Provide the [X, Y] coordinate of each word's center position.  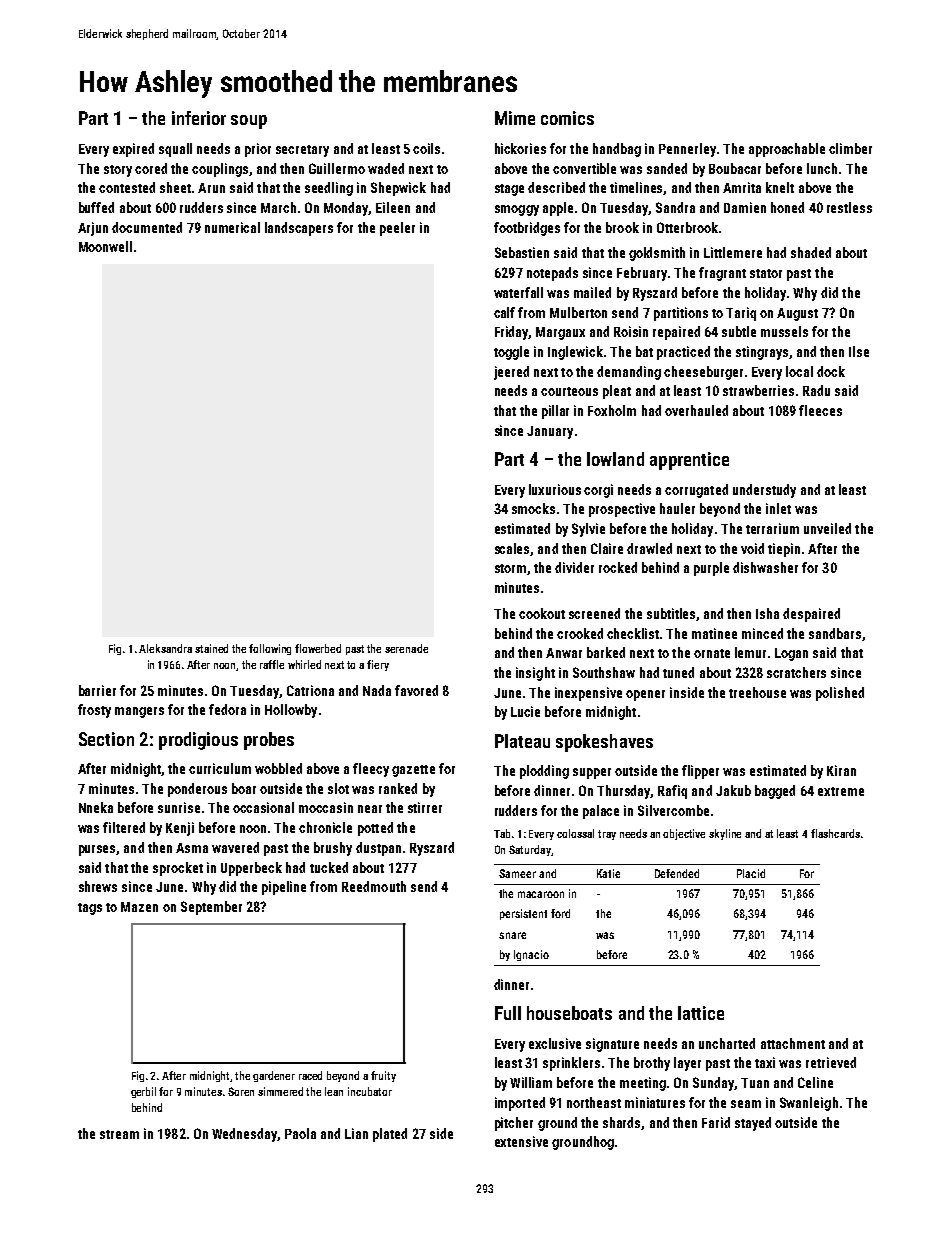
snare [512, 935]
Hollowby [291, 711]
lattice [701, 1013]
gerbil [143, 1092]
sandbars [835, 633]
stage [509, 190]
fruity [383, 1076]
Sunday [714, 1084]
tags [90, 909]
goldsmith [657, 254]
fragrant [722, 274]
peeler [397, 229]
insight [535, 674]
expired [133, 150]
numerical [232, 227]
